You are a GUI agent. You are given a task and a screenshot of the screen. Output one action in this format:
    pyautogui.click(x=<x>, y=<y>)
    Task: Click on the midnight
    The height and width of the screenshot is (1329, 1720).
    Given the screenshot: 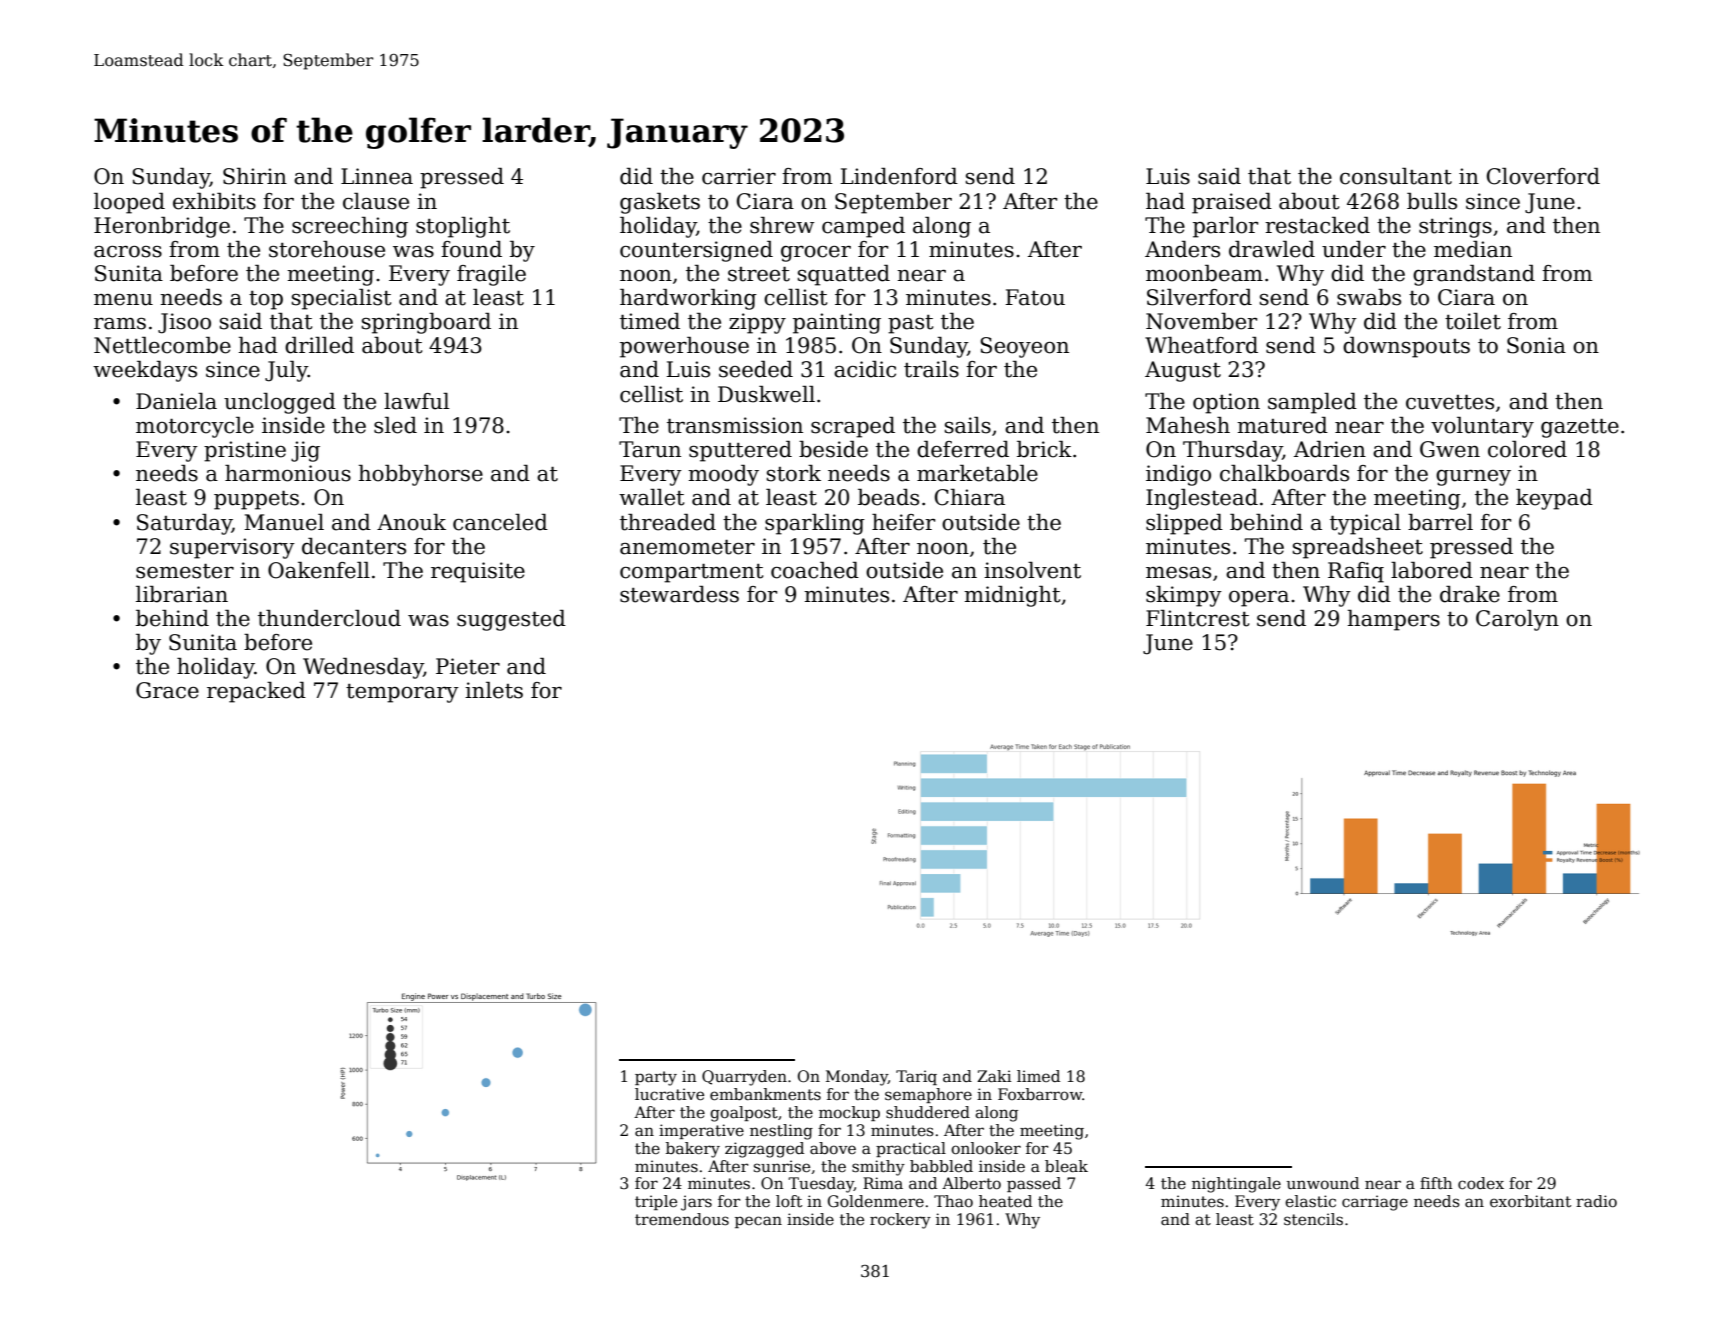 What is the action you would take?
    pyautogui.click(x=1012, y=596)
